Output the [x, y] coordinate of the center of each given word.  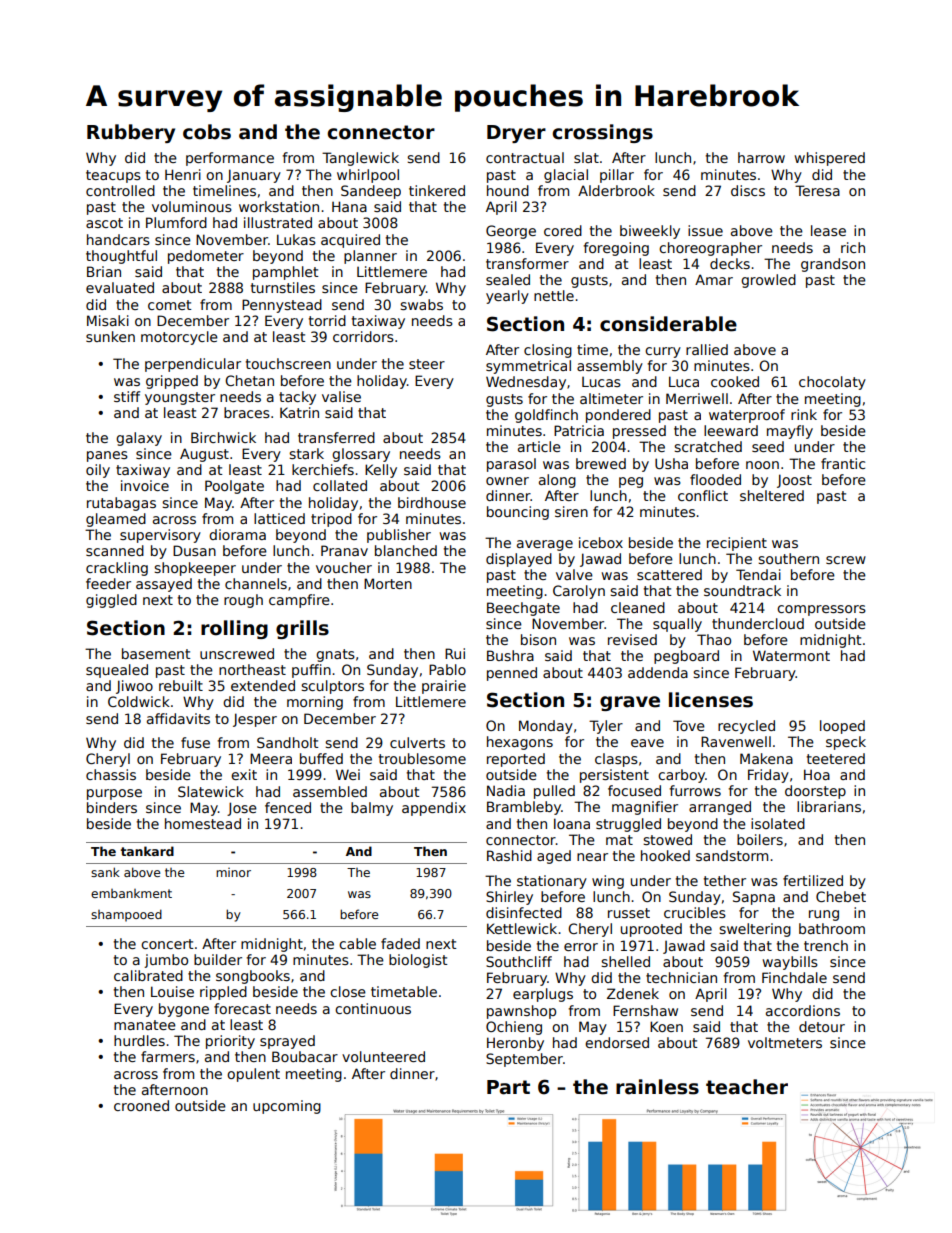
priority [230, 1042]
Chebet [841, 896]
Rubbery [131, 133]
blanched [406, 550]
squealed [117, 671]
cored [563, 230]
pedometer [206, 257]
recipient [737, 544]
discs [748, 190]
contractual [525, 157]
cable [357, 943]
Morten [388, 583]
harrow [761, 157]
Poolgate [234, 487]
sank [105, 872]
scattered [669, 574]
